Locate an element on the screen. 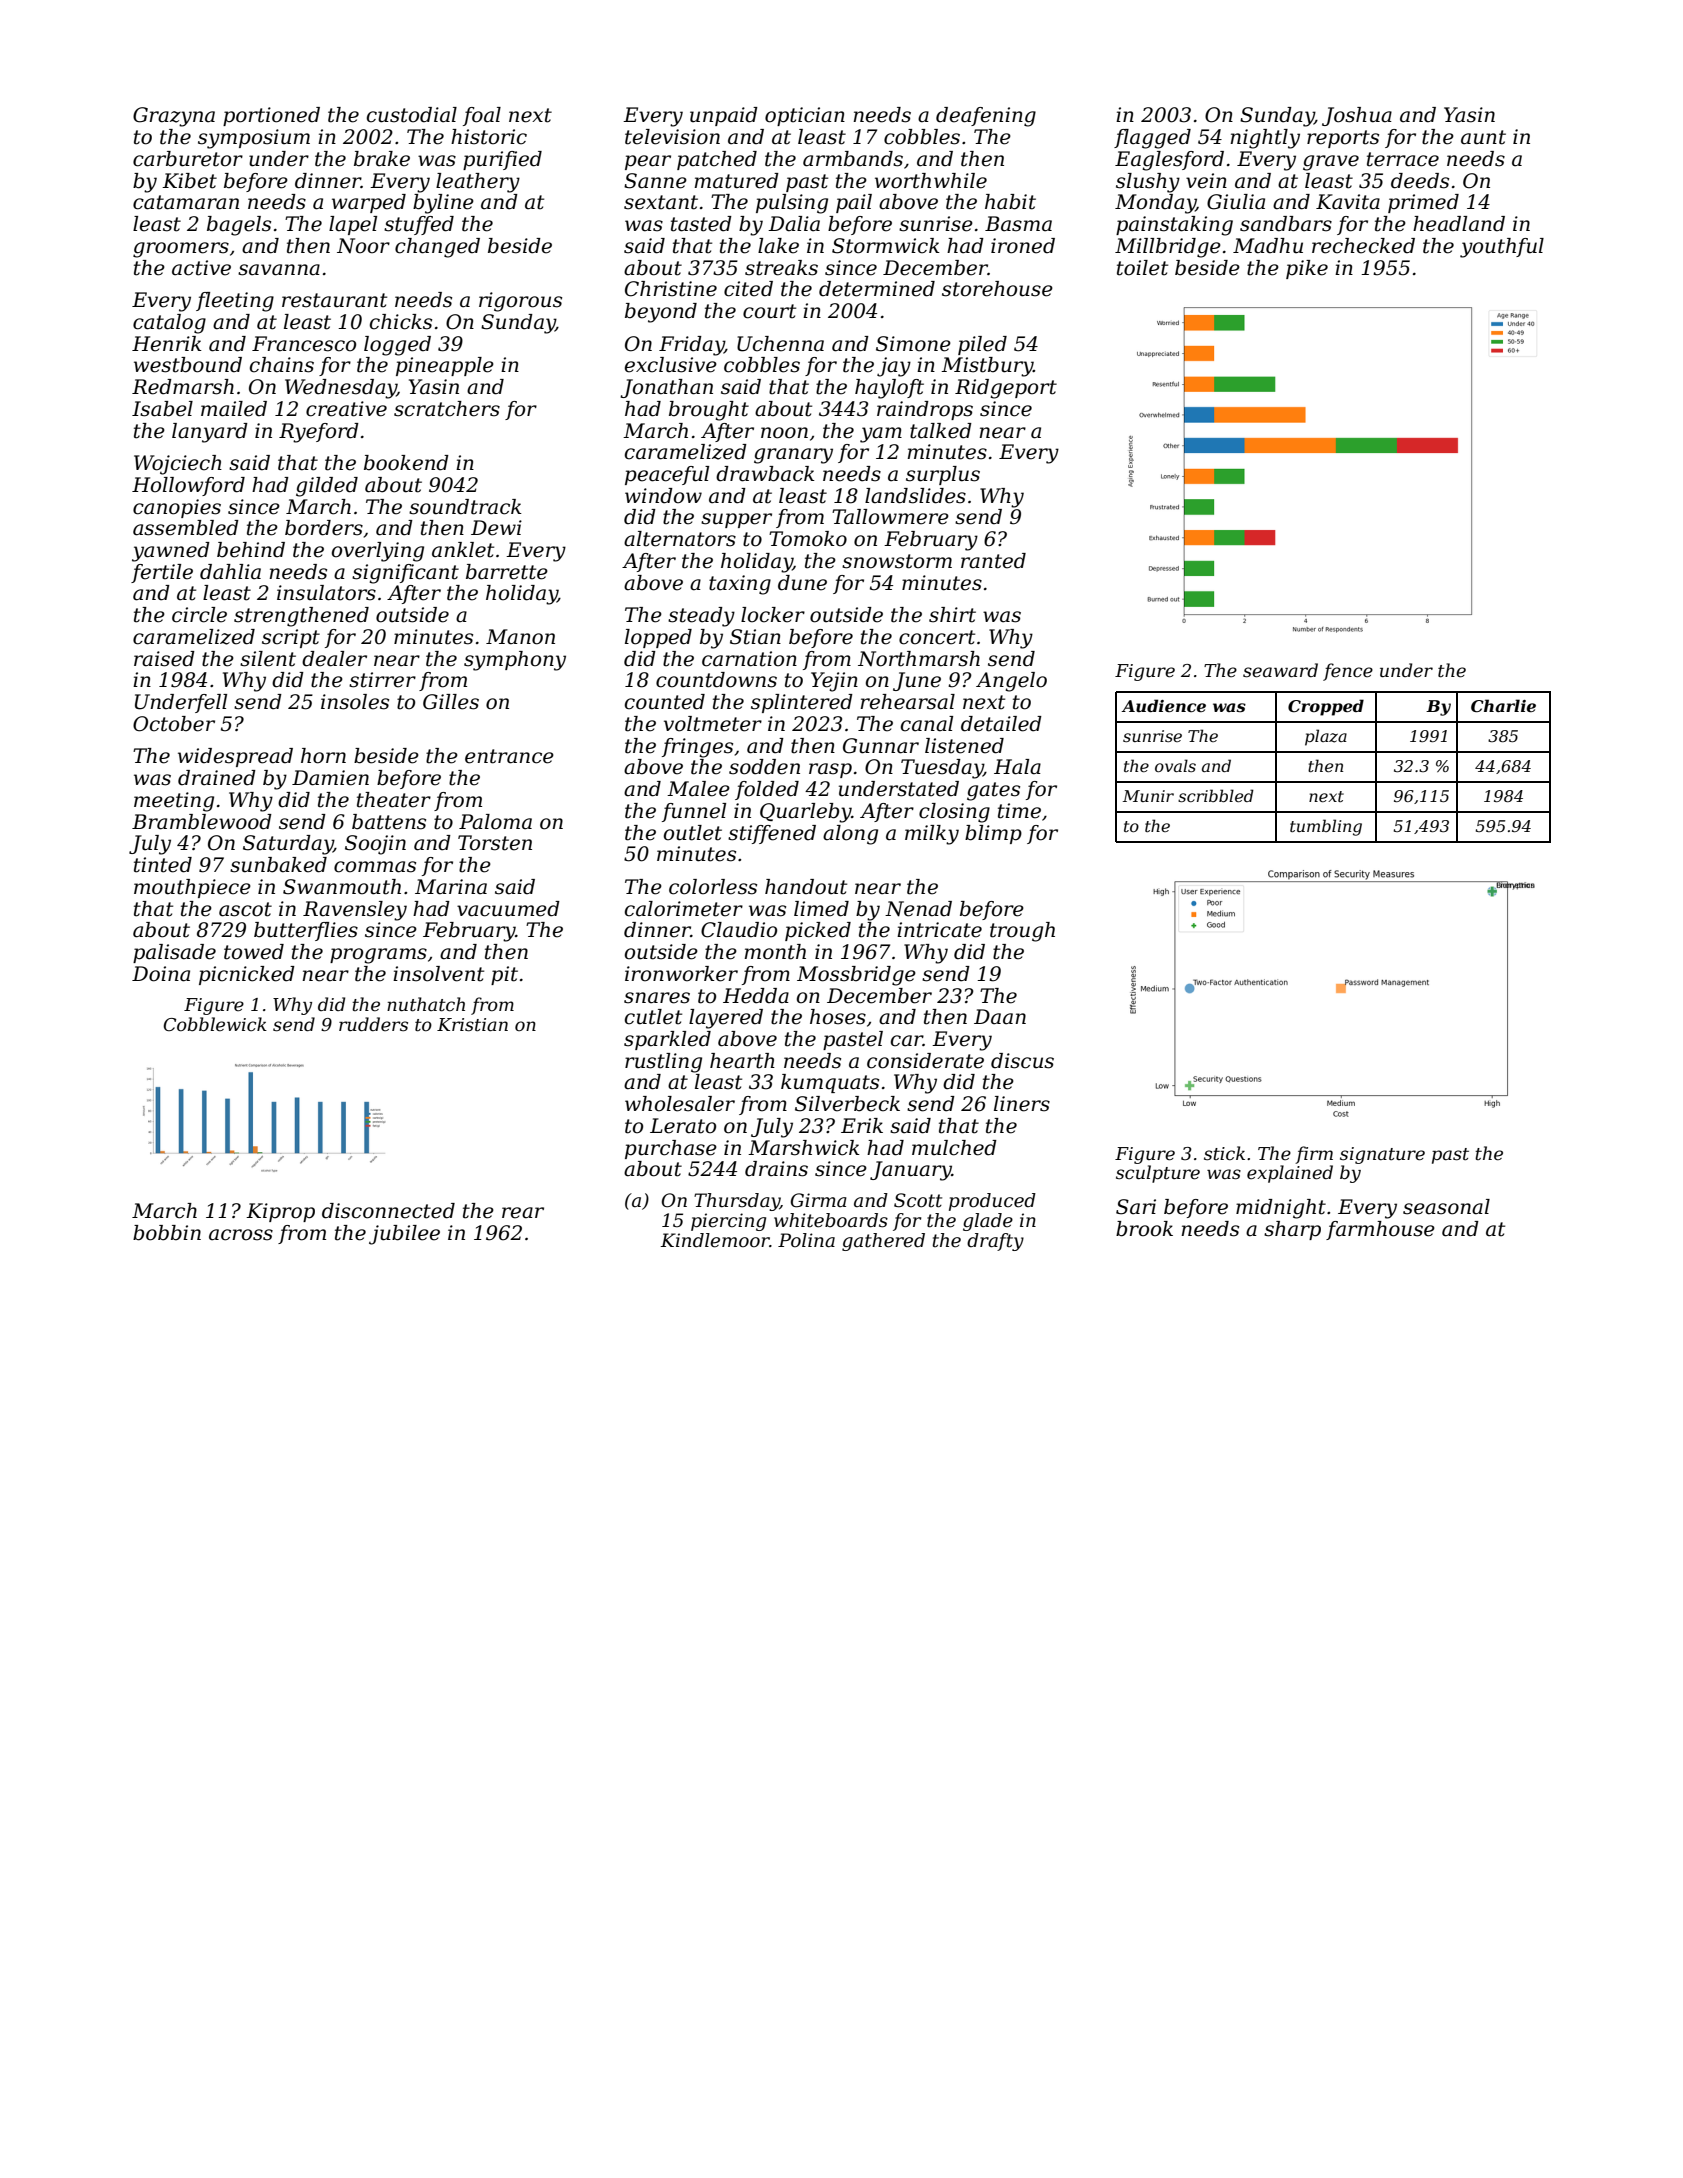  primed is located at coordinates (1423, 203).
